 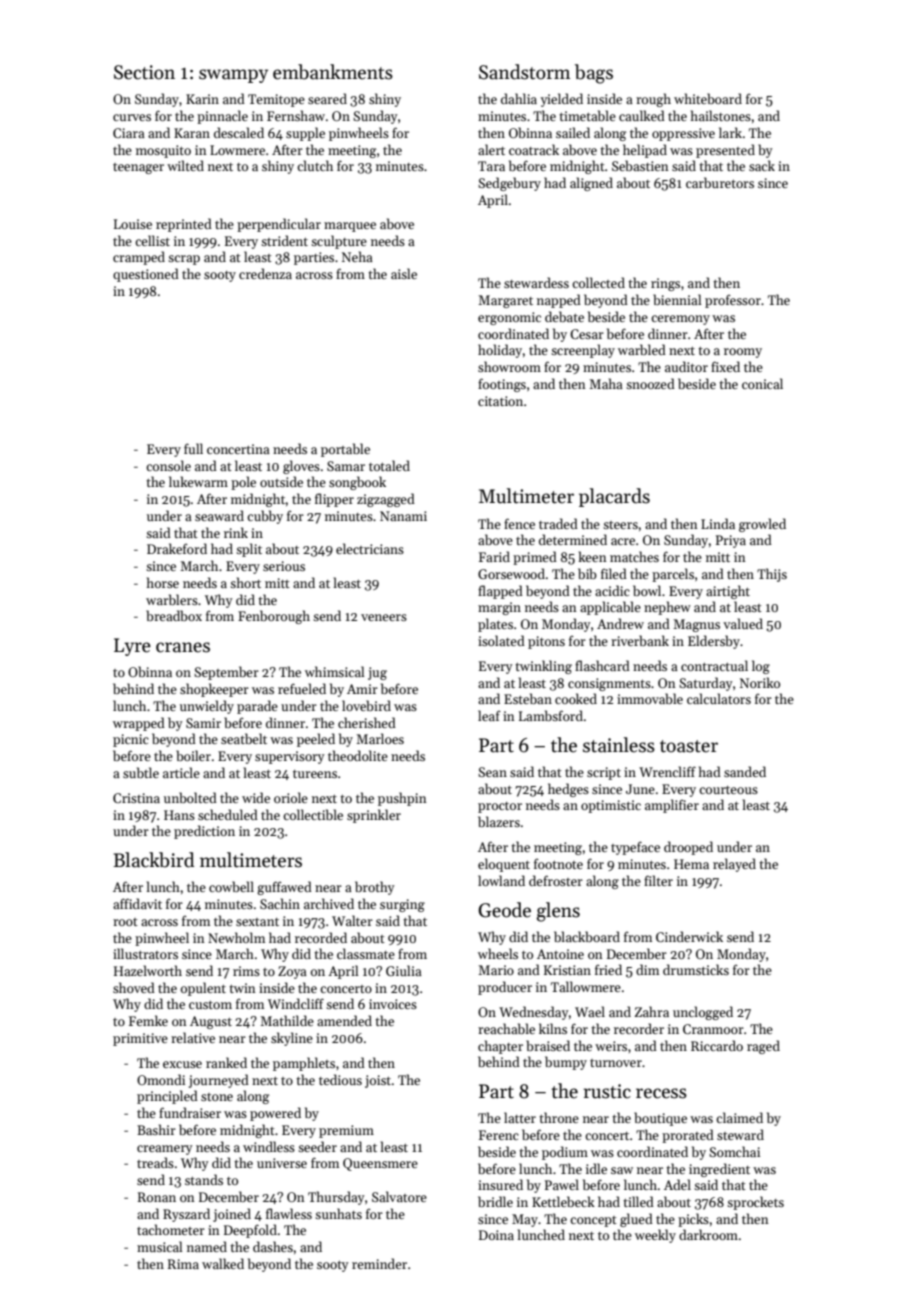 I want to click on embankments, so click(x=333, y=72).
